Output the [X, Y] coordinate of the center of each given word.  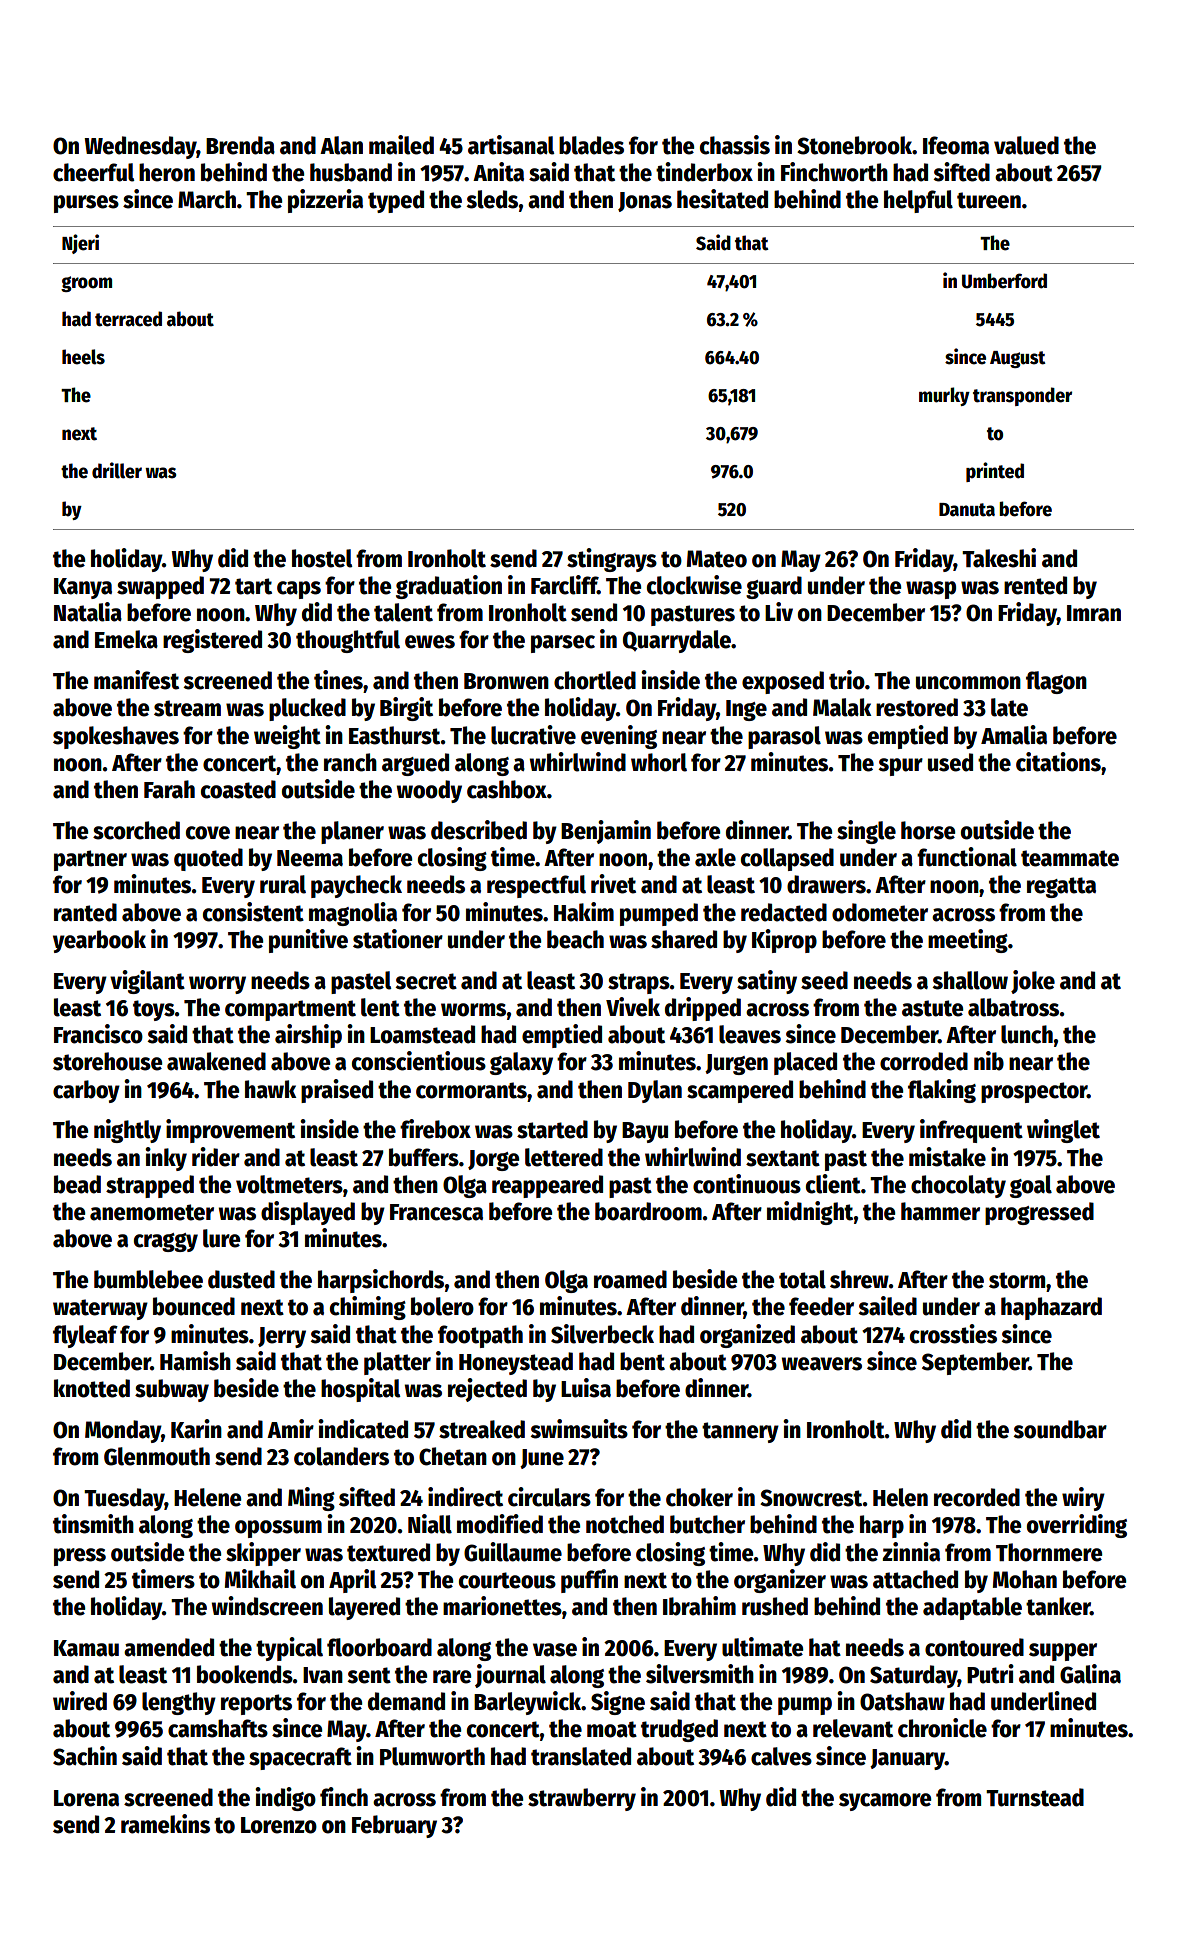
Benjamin [606, 832]
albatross [1014, 1007]
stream [187, 708]
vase [555, 1650]
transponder [1022, 396]
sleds [492, 199]
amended [169, 1647]
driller [117, 470]
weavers [822, 1364]
